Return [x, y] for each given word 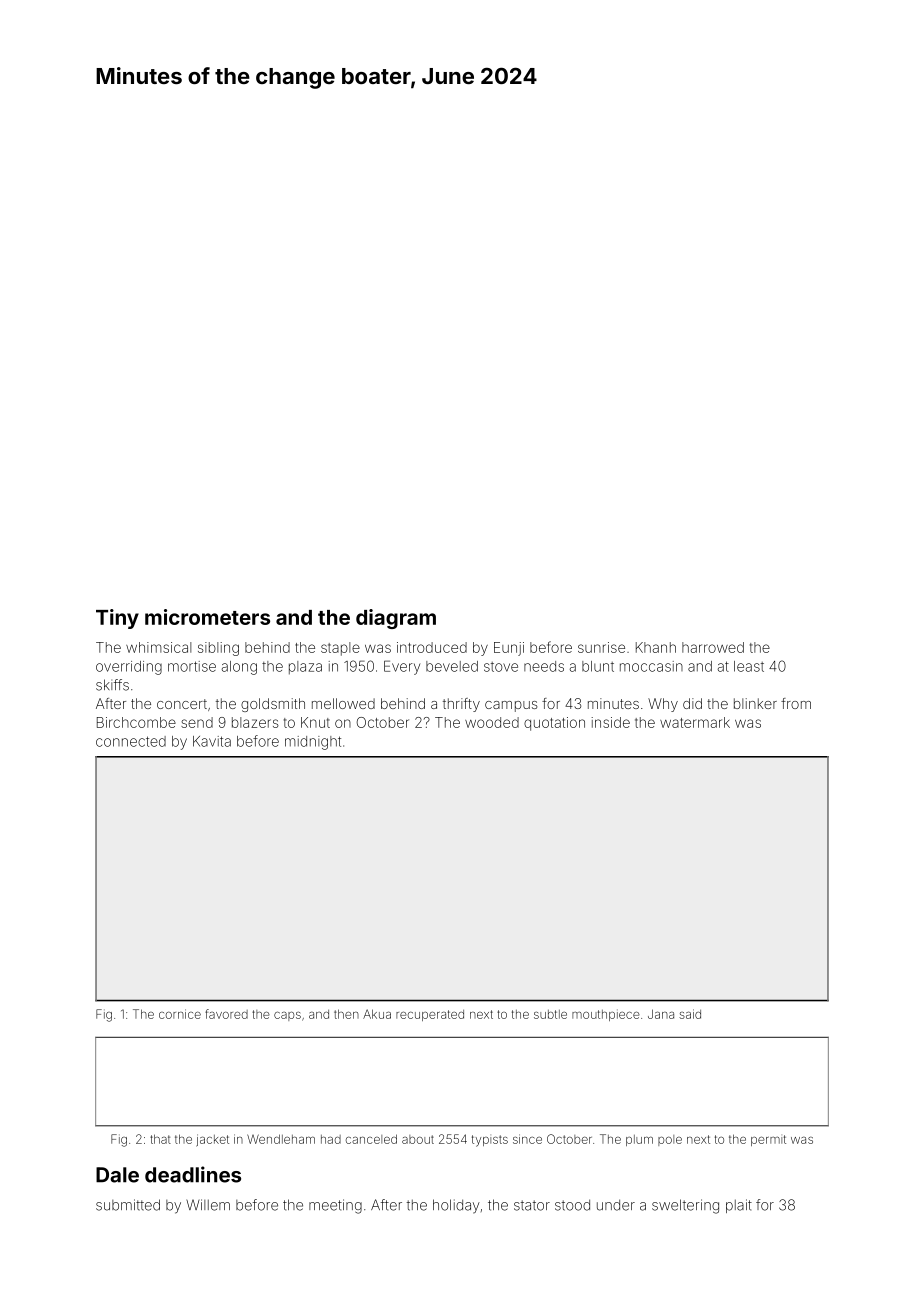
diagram [396, 619]
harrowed [713, 647]
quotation [554, 724]
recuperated [430, 1015]
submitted [128, 1205]
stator [532, 1205]
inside [610, 722]
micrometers [207, 617]
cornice [180, 1014]
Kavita [212, 741]
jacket [212, 1140]
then [346, 1014]
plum [639, 1140]
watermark [695, 722]
